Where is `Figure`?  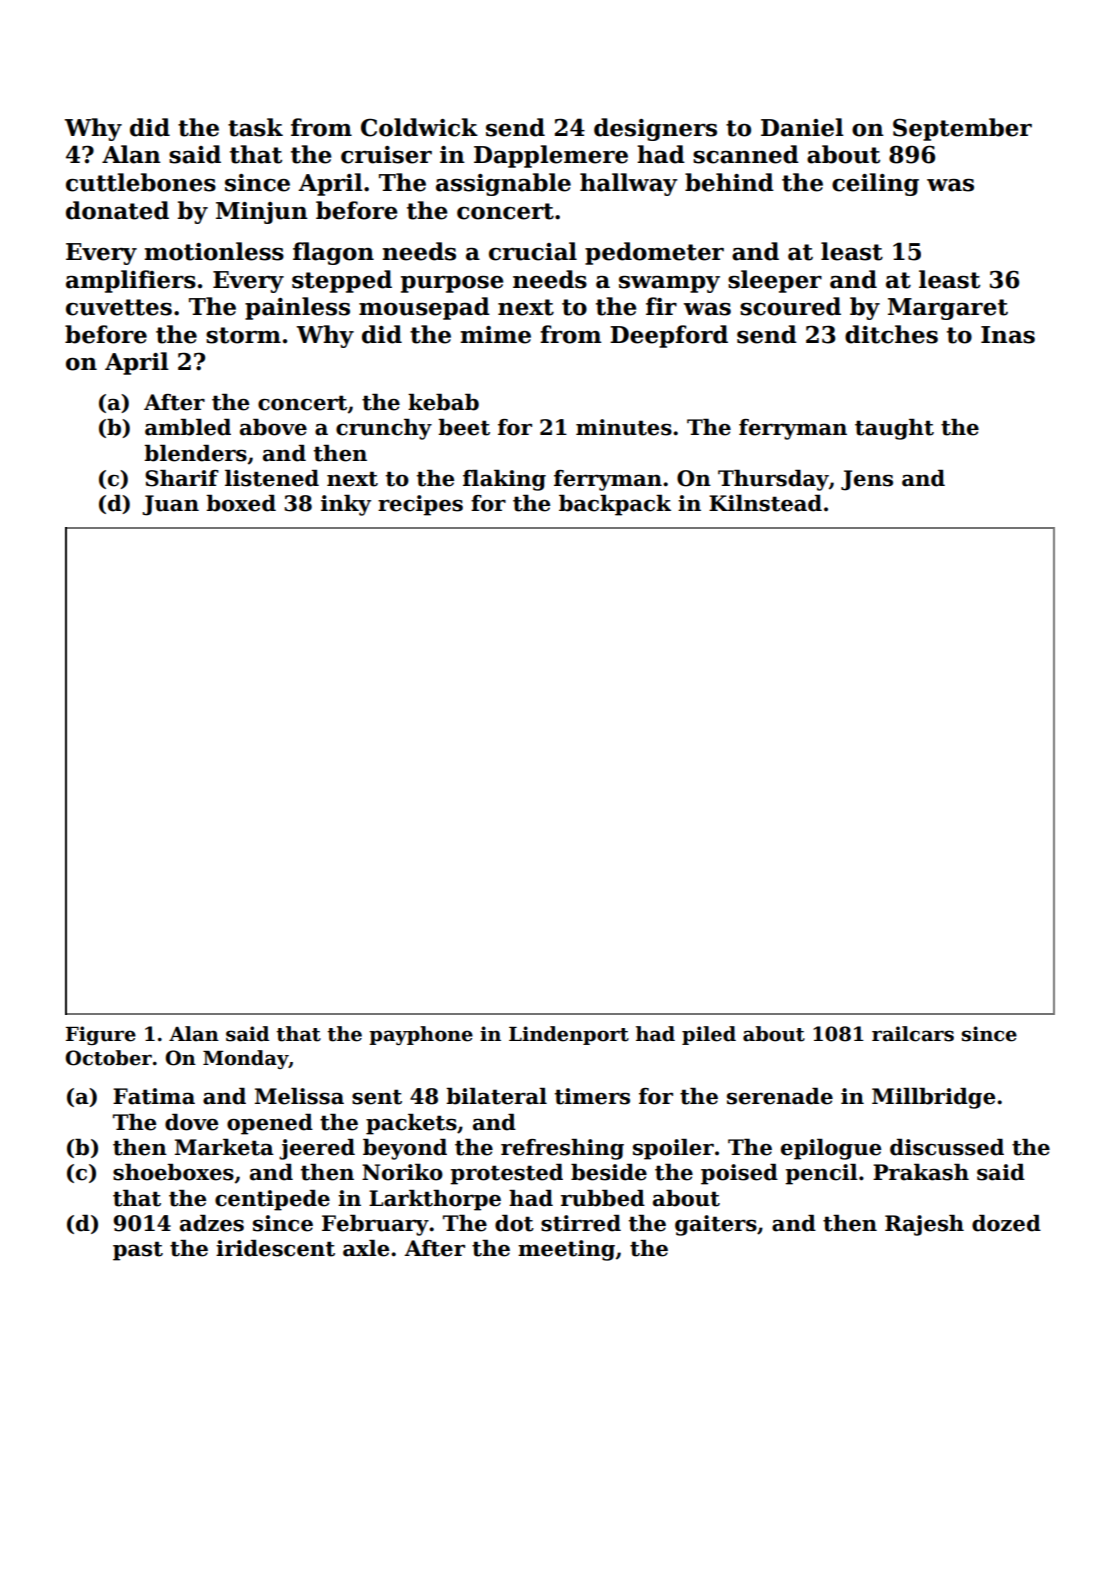
Figure is located at coordinates (101, 1035).
